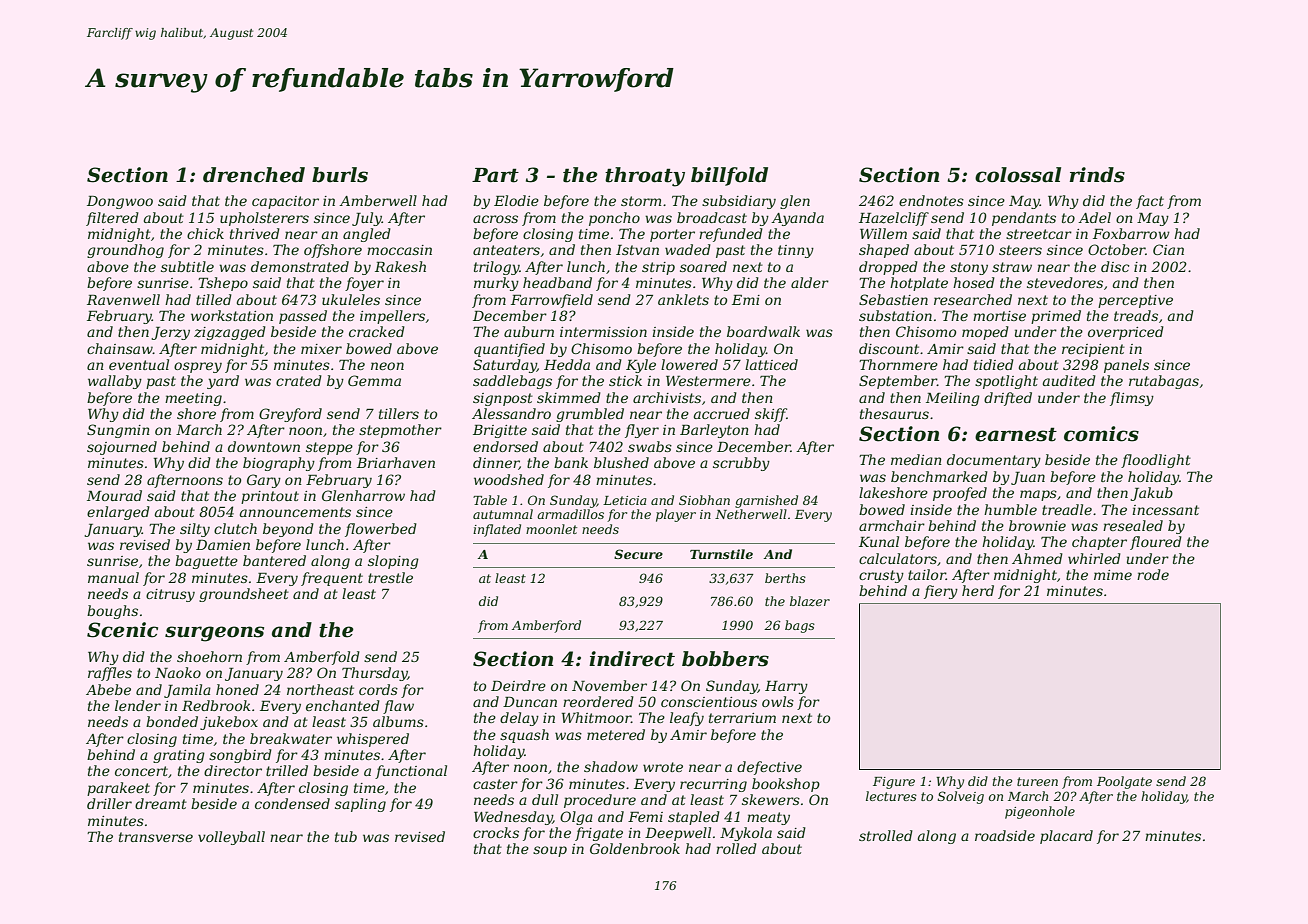 This screenshot has height=924, width=1308. I want to click on volleyball, so click(231, 838).
